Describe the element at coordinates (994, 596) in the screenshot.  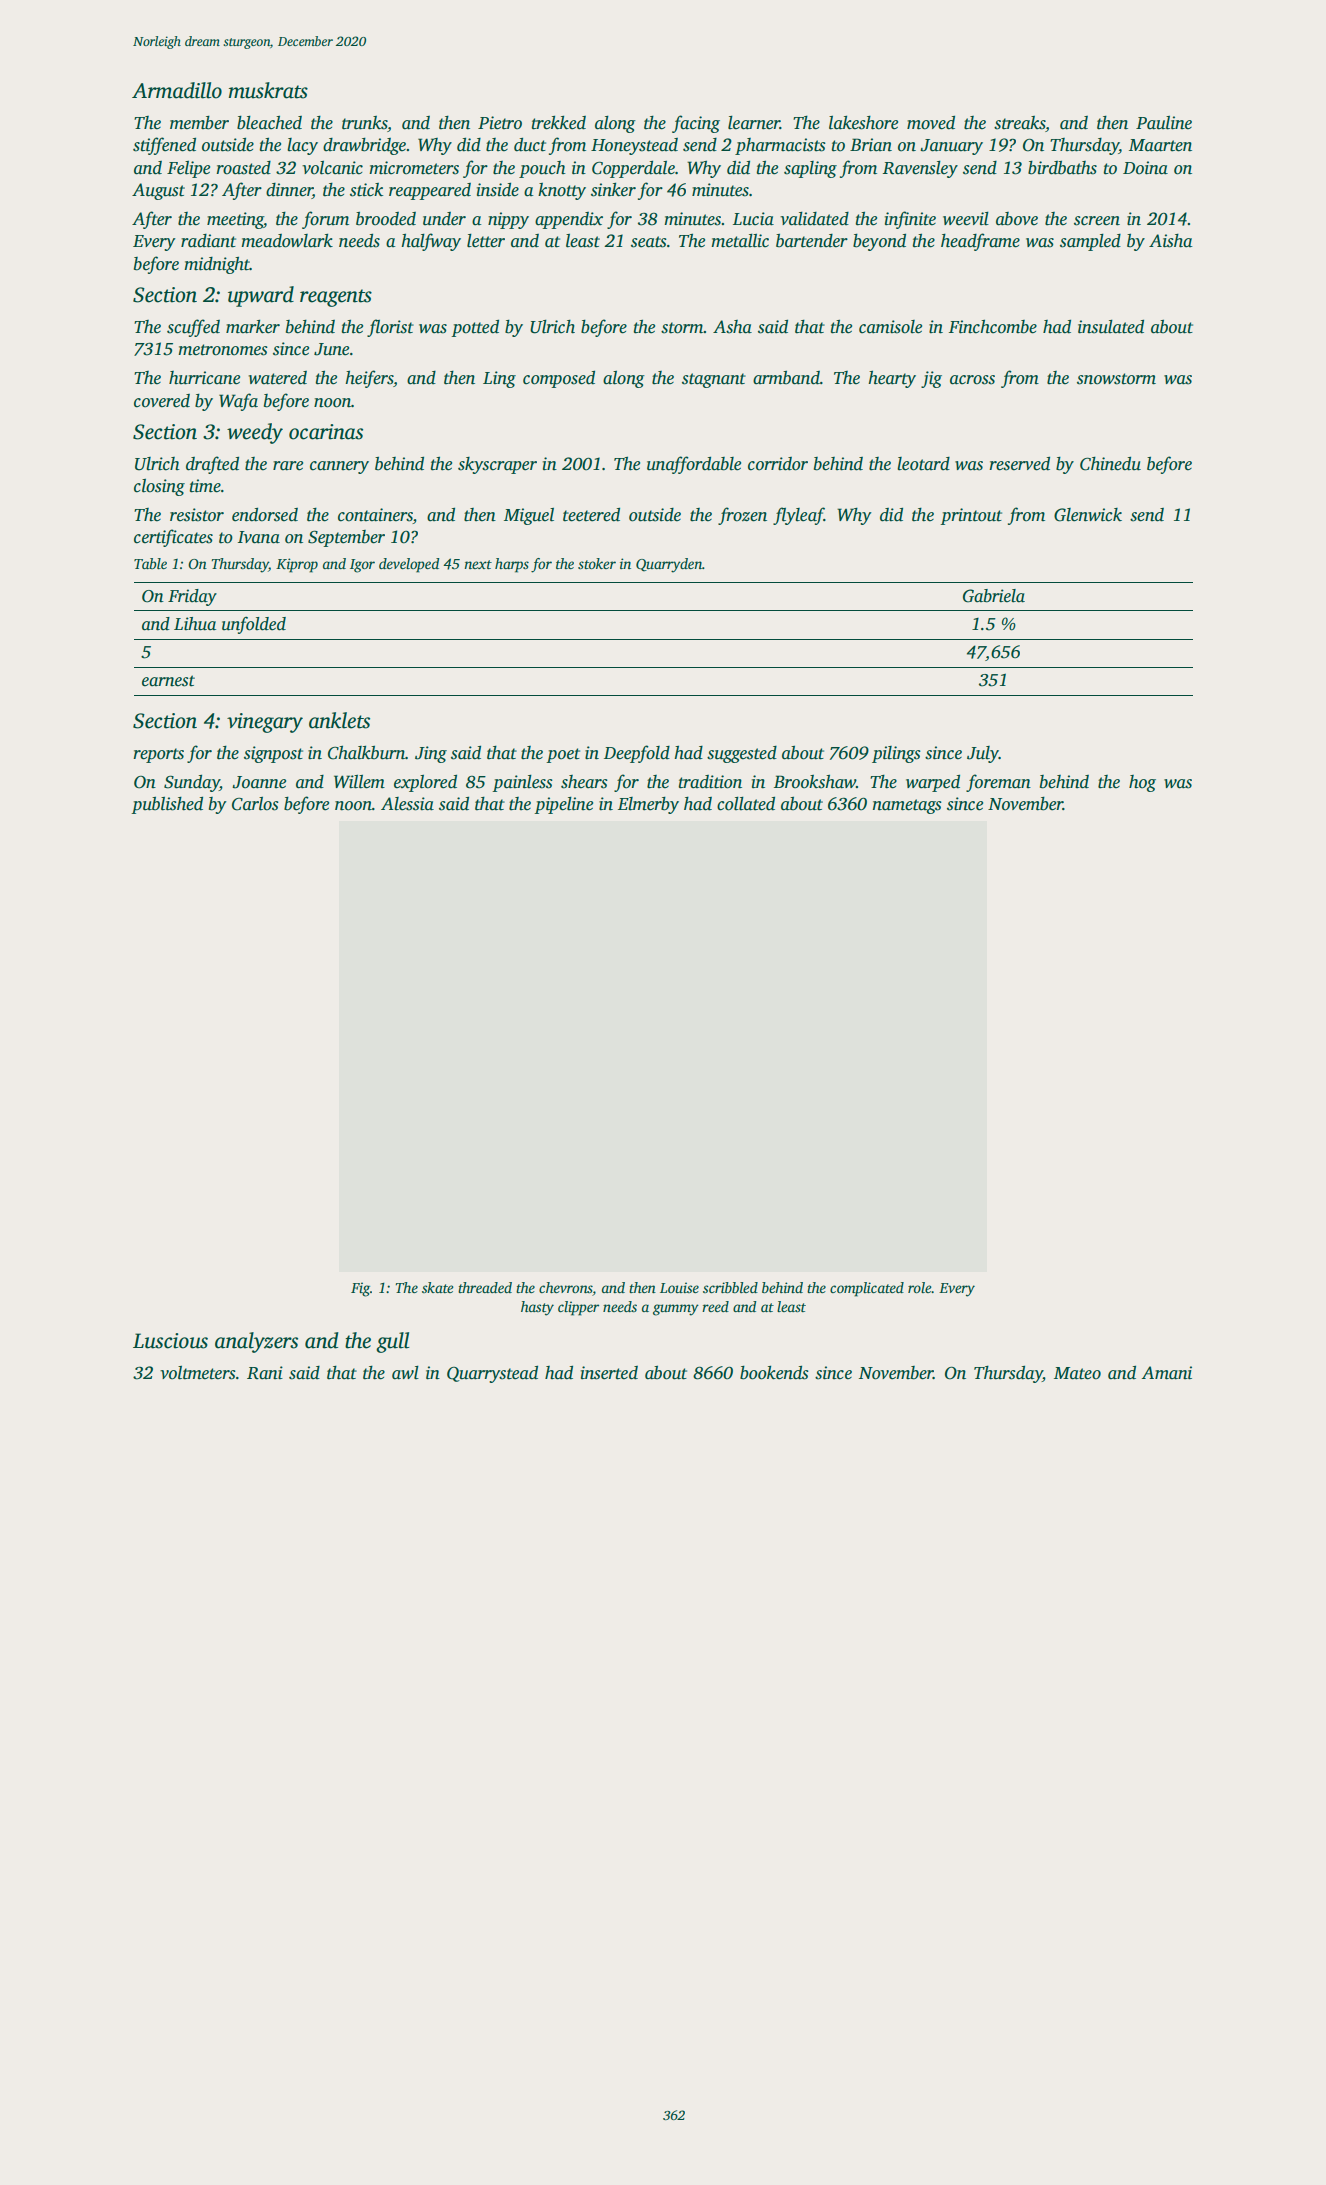
I see `Gabriela` at that location.
